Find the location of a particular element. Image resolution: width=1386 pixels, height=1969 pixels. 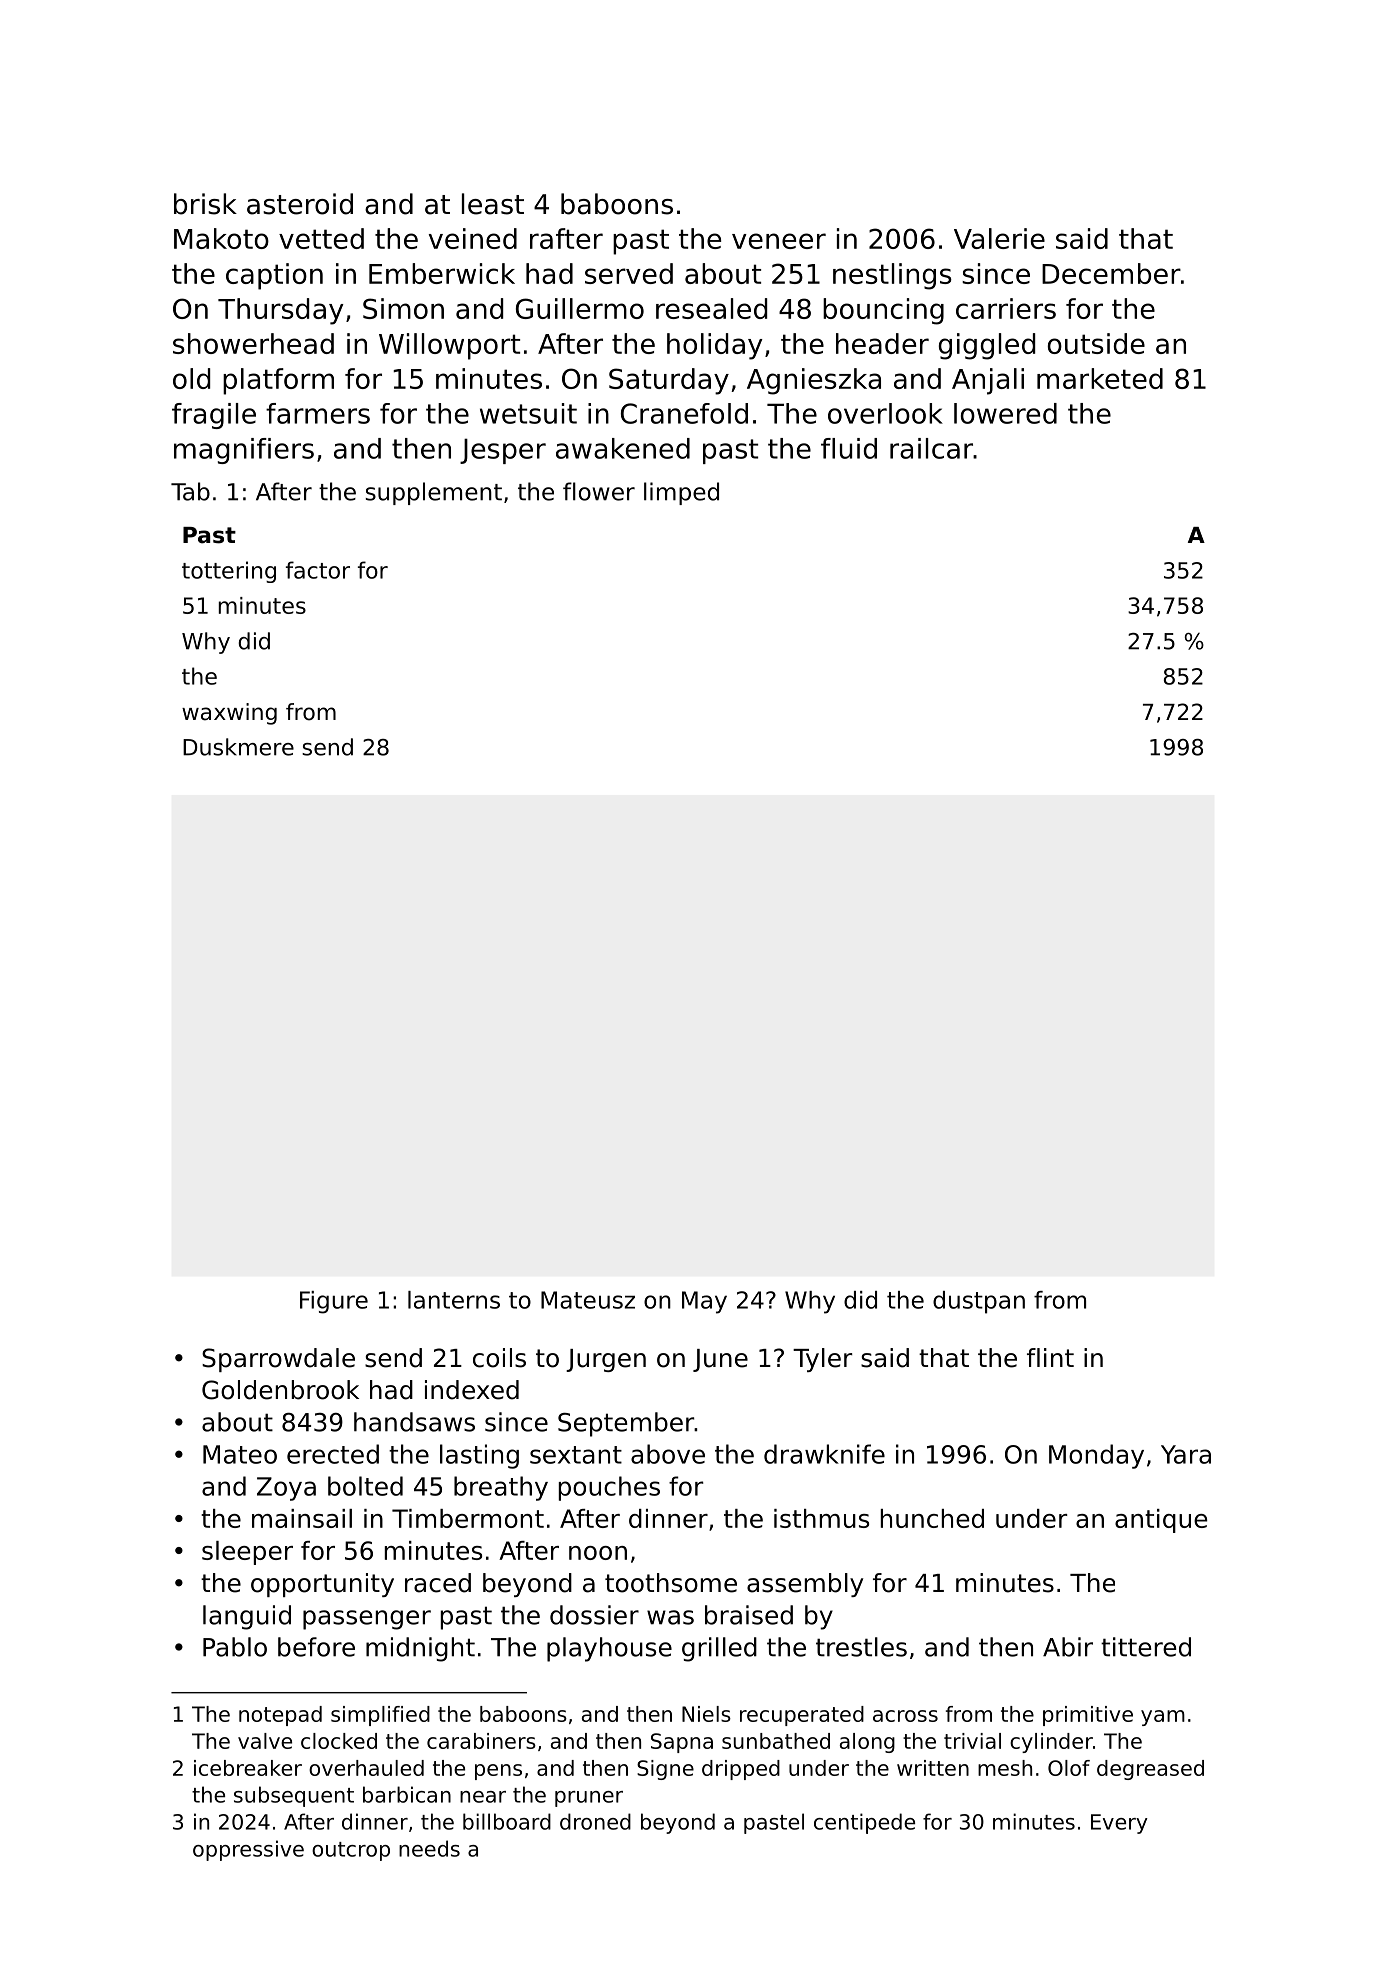

sleeper is located at coordinates (247, 1553).
